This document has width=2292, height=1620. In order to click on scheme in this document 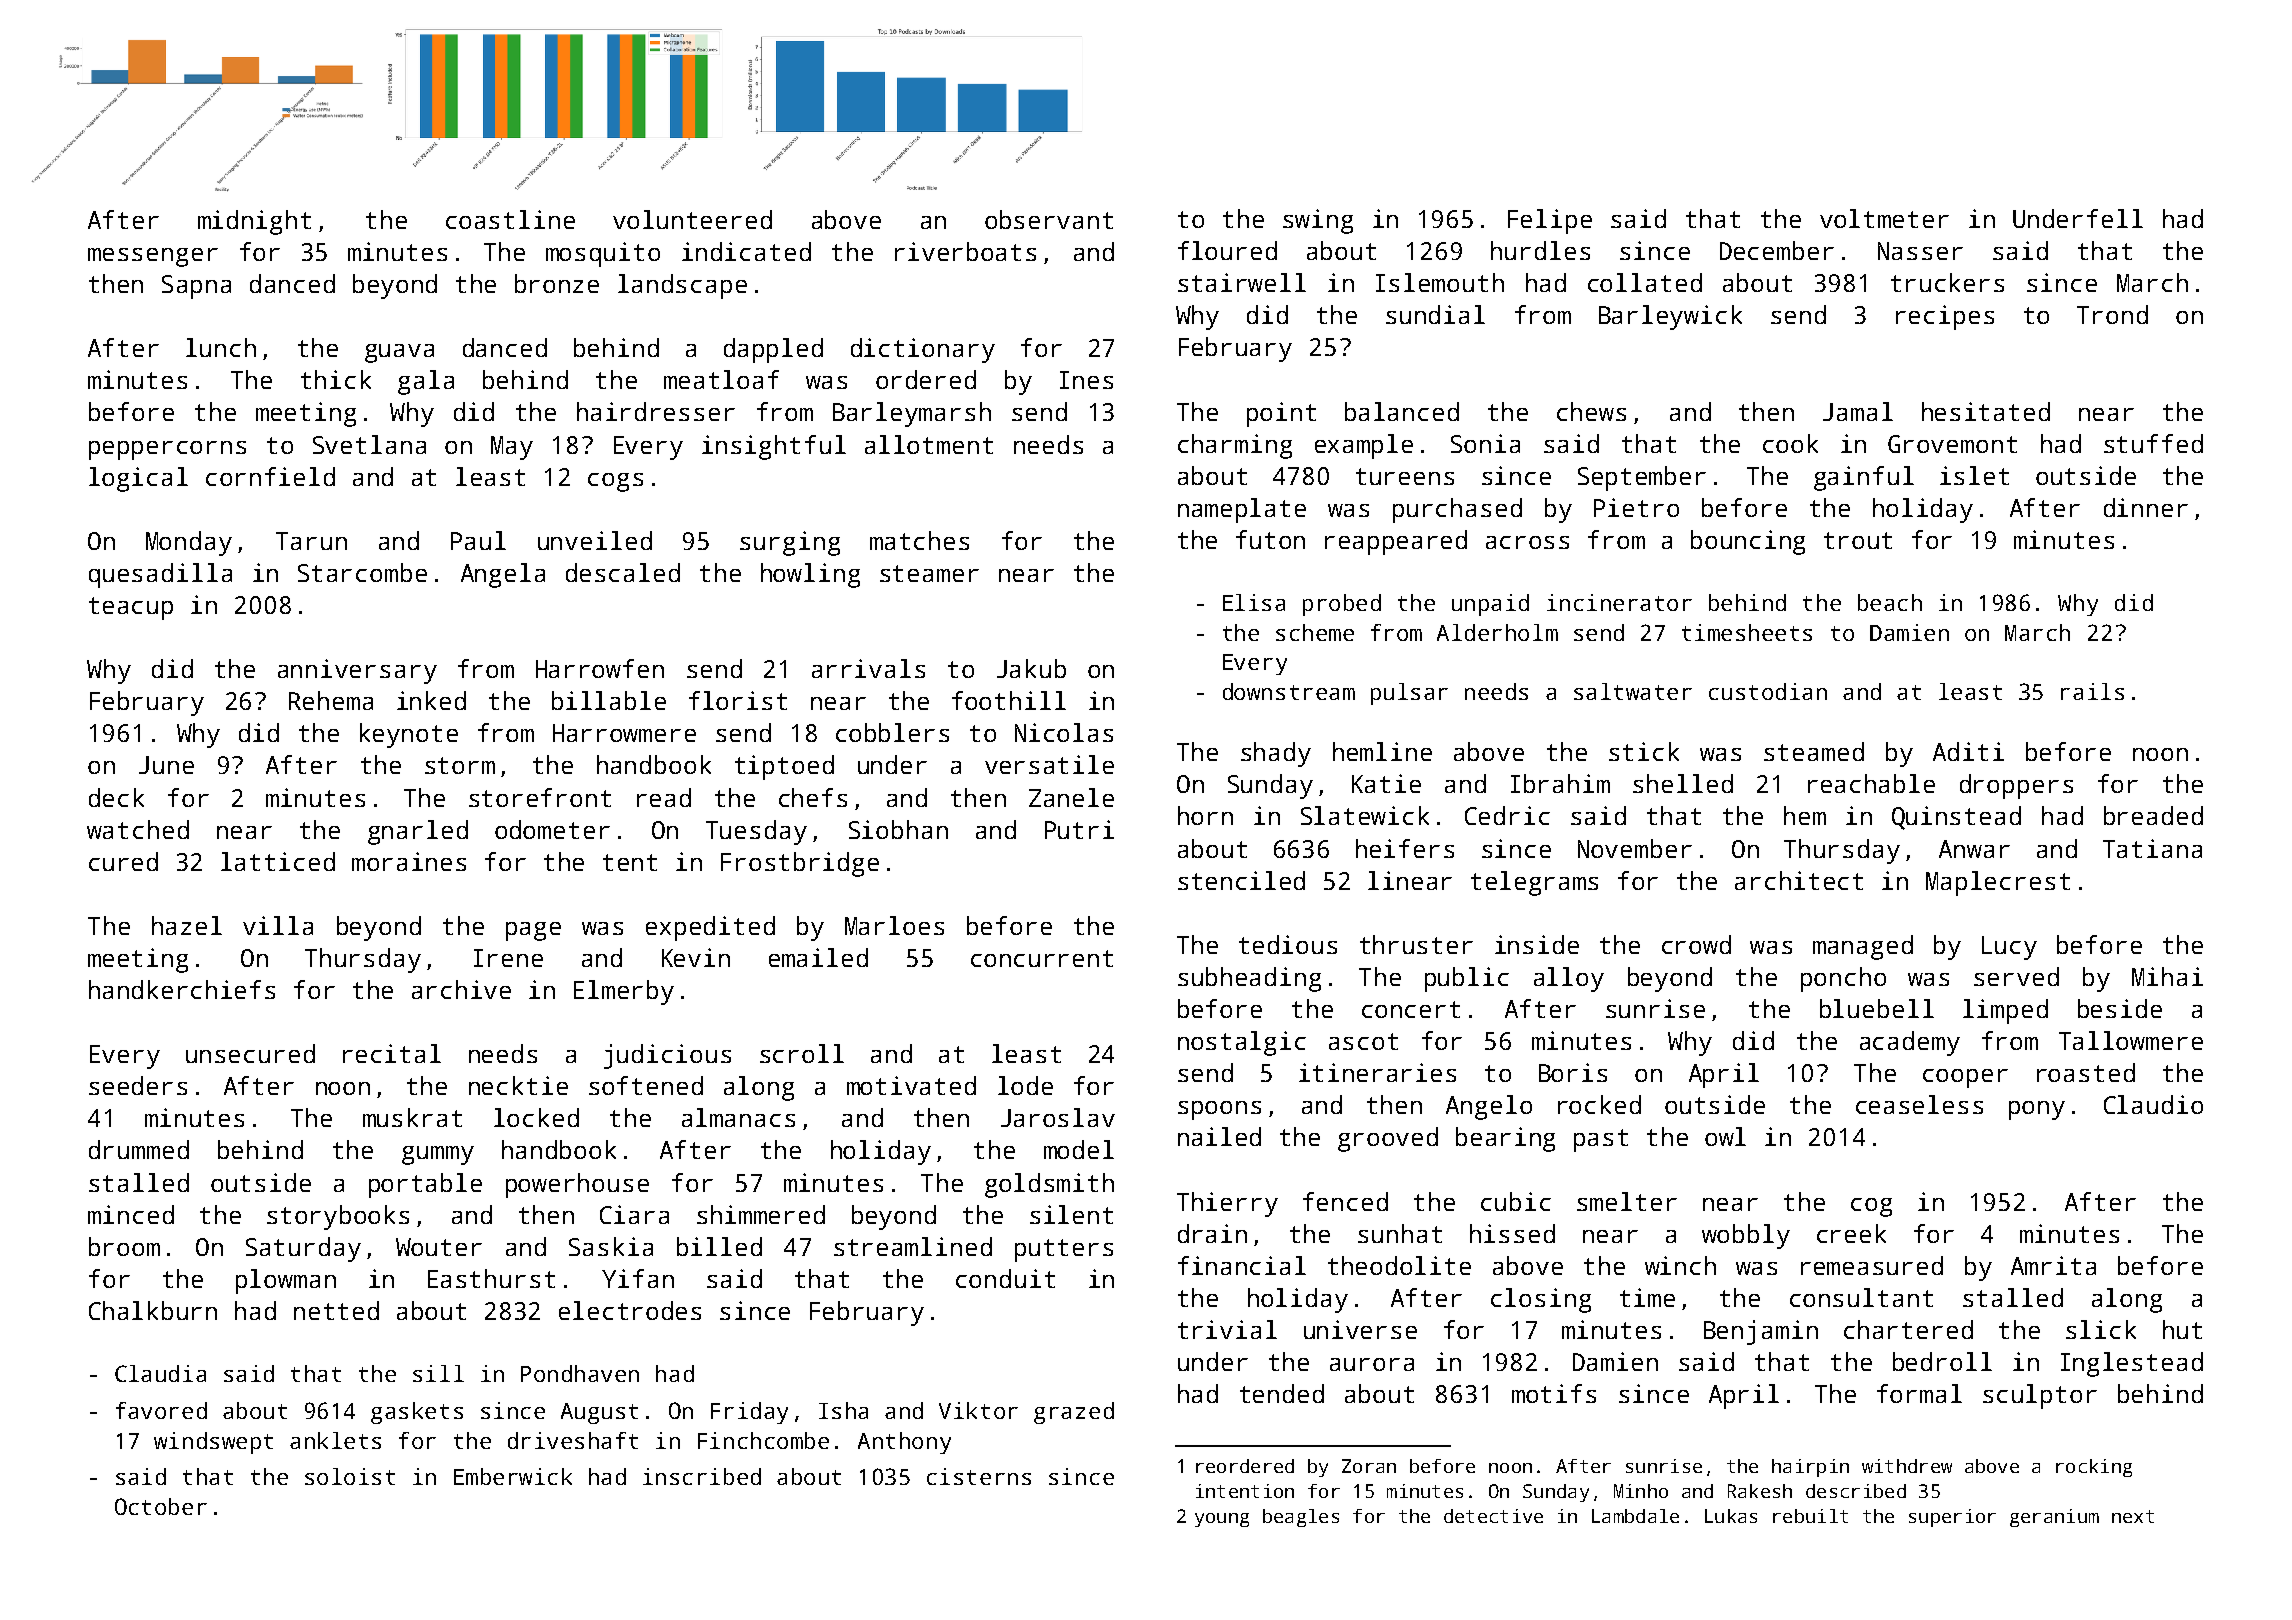, I will do `click(1315, 632)`.
